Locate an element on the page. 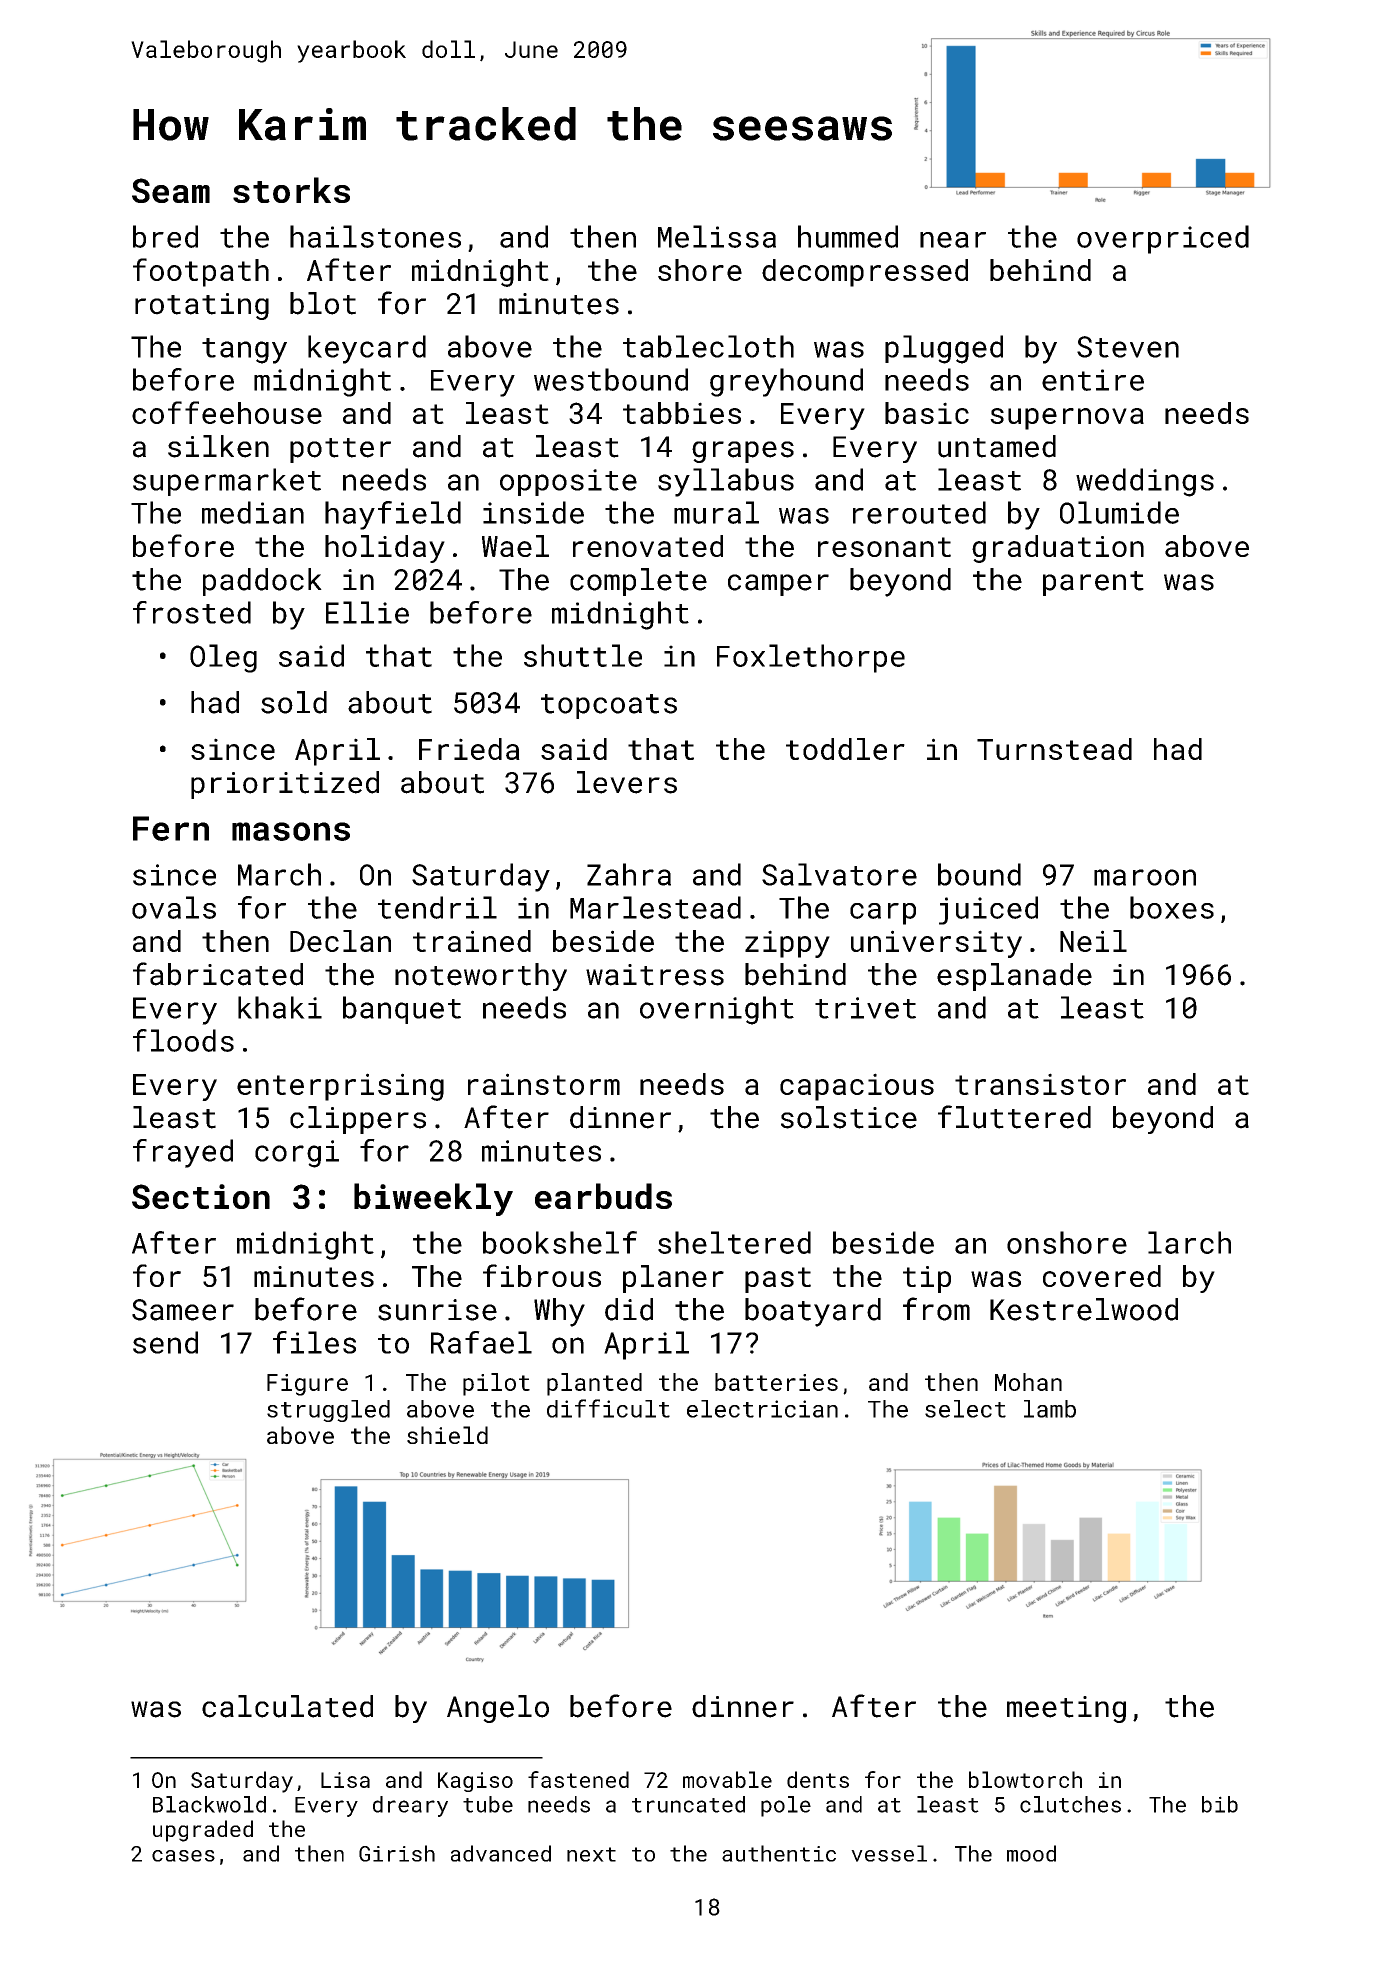 Image resolution: width=1386 pixels, height=1969 pixels. Kestrelwood is located at coordinates (1084, 1309).
